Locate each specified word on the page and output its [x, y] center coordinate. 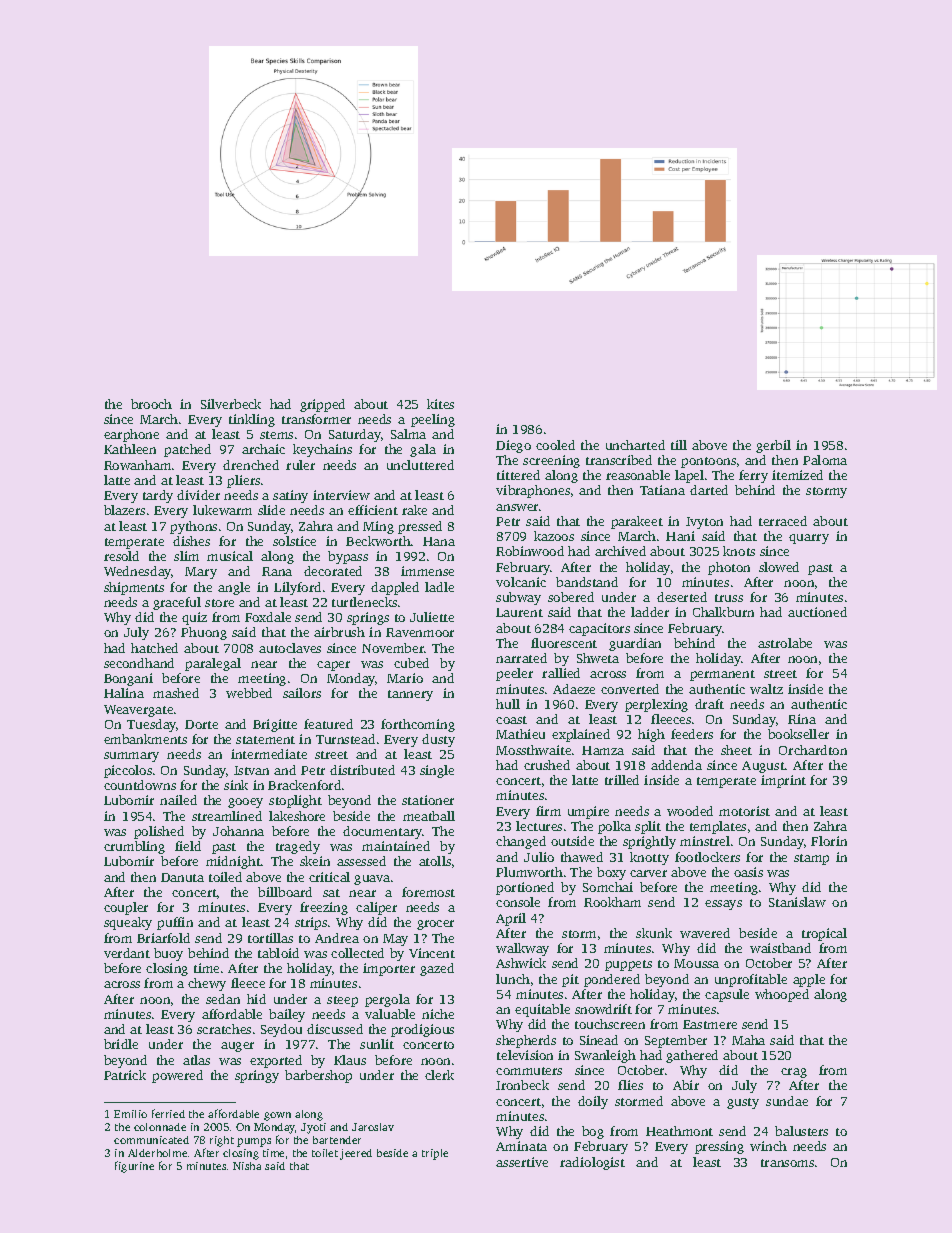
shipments [134, 588]
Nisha [247, 1166]
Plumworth [529, 872]
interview [341, 495]
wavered [705, 933]
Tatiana [662, 490]
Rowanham [137, 465]
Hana [439, 541]
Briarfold [163, 938]
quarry [809, 539]
